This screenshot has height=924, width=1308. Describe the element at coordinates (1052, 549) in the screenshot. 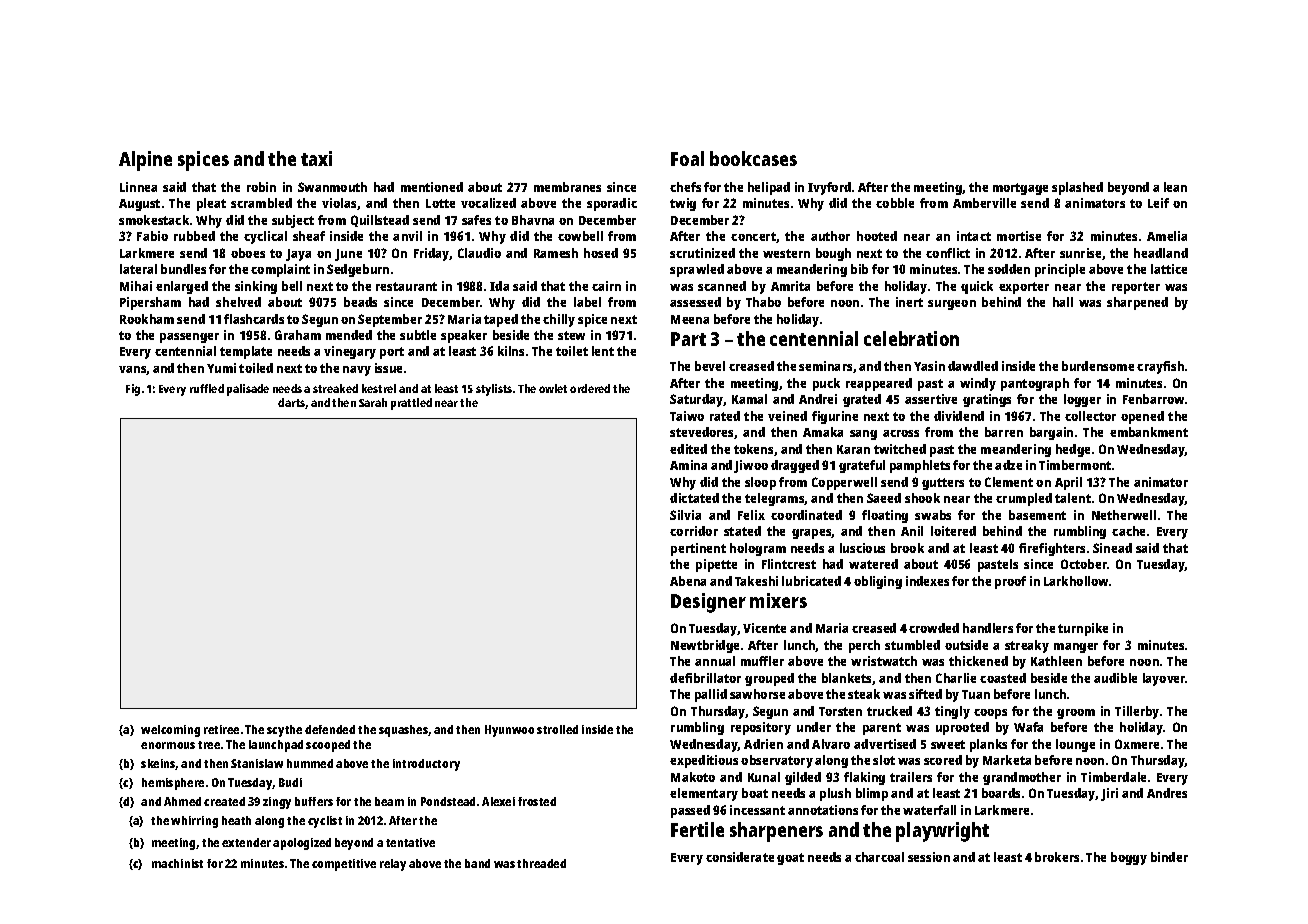

I see `firefighters` at that location.
